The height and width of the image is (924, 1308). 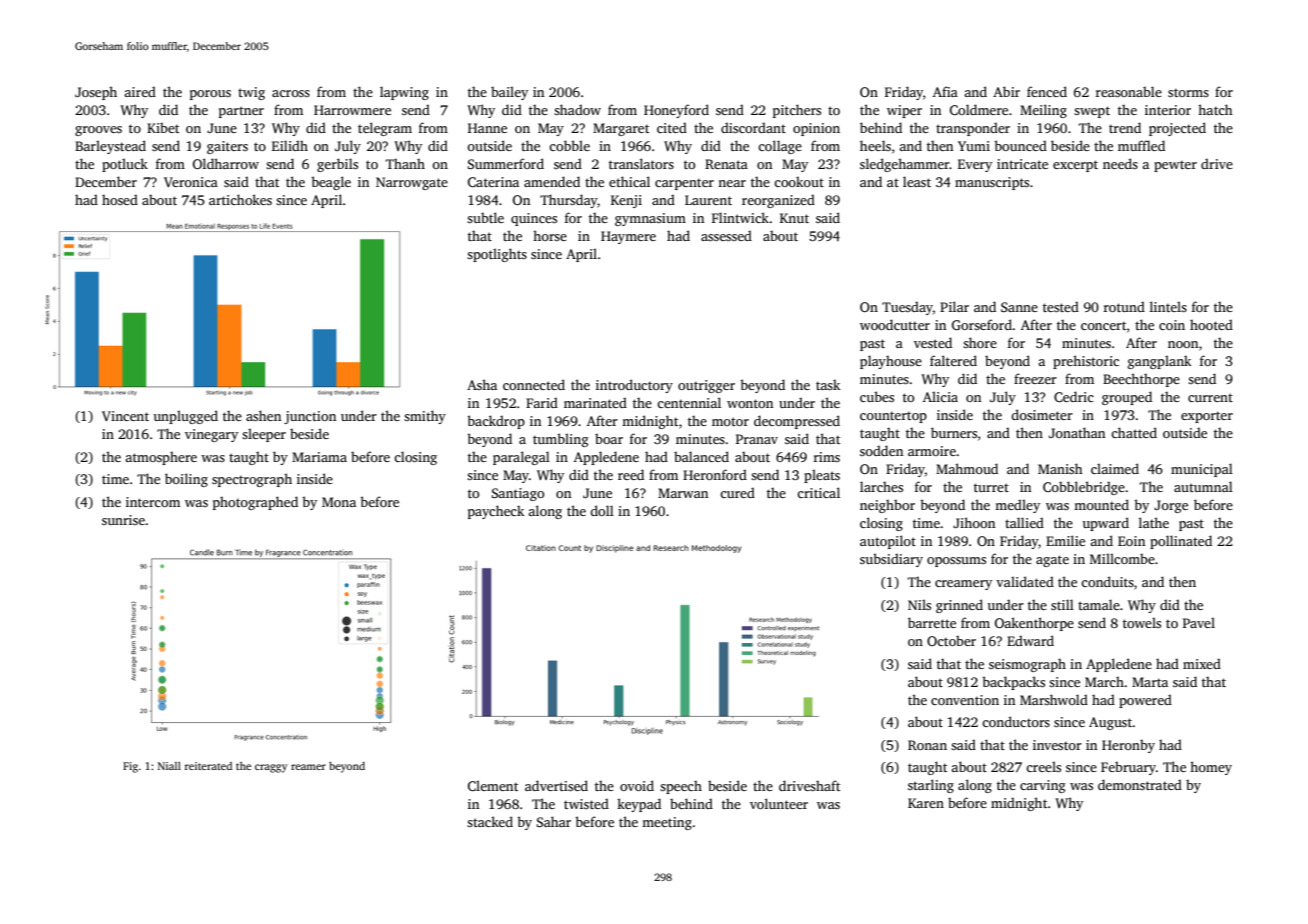 What do you see at coordinates (965, 700) in the image?
I see `convention` at bounding box center [965, 700].
